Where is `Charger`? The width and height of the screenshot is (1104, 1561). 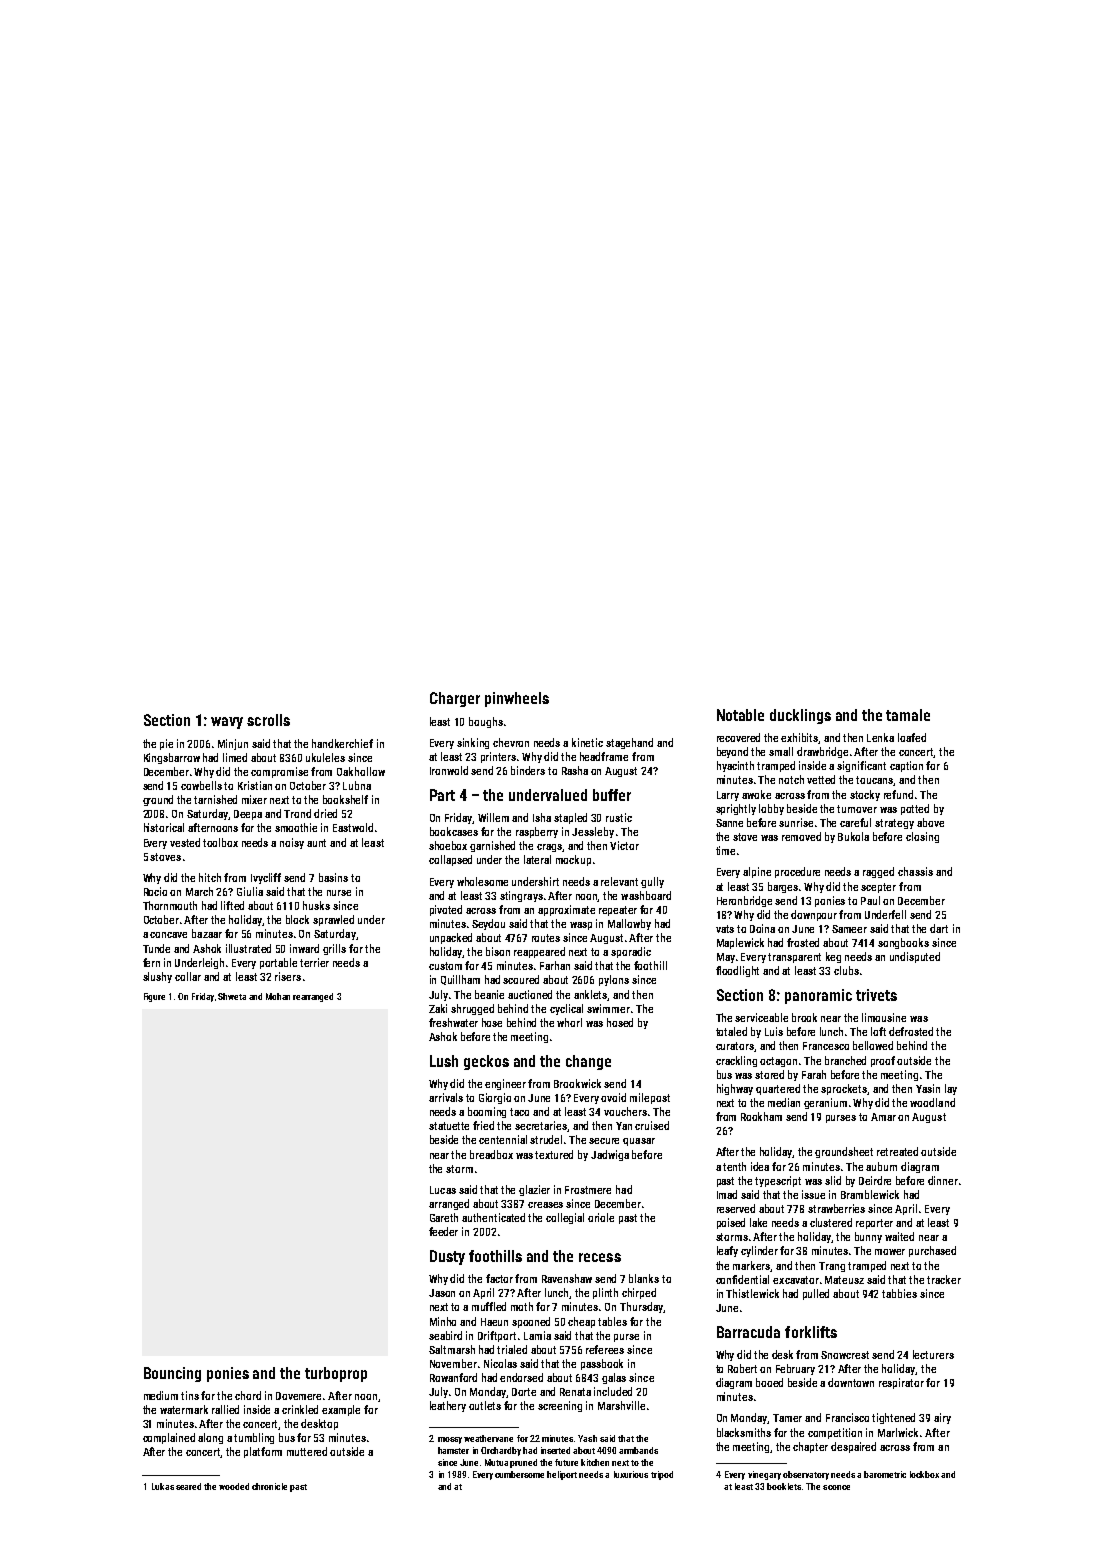 Charger is located at coordinates (455, 699).
